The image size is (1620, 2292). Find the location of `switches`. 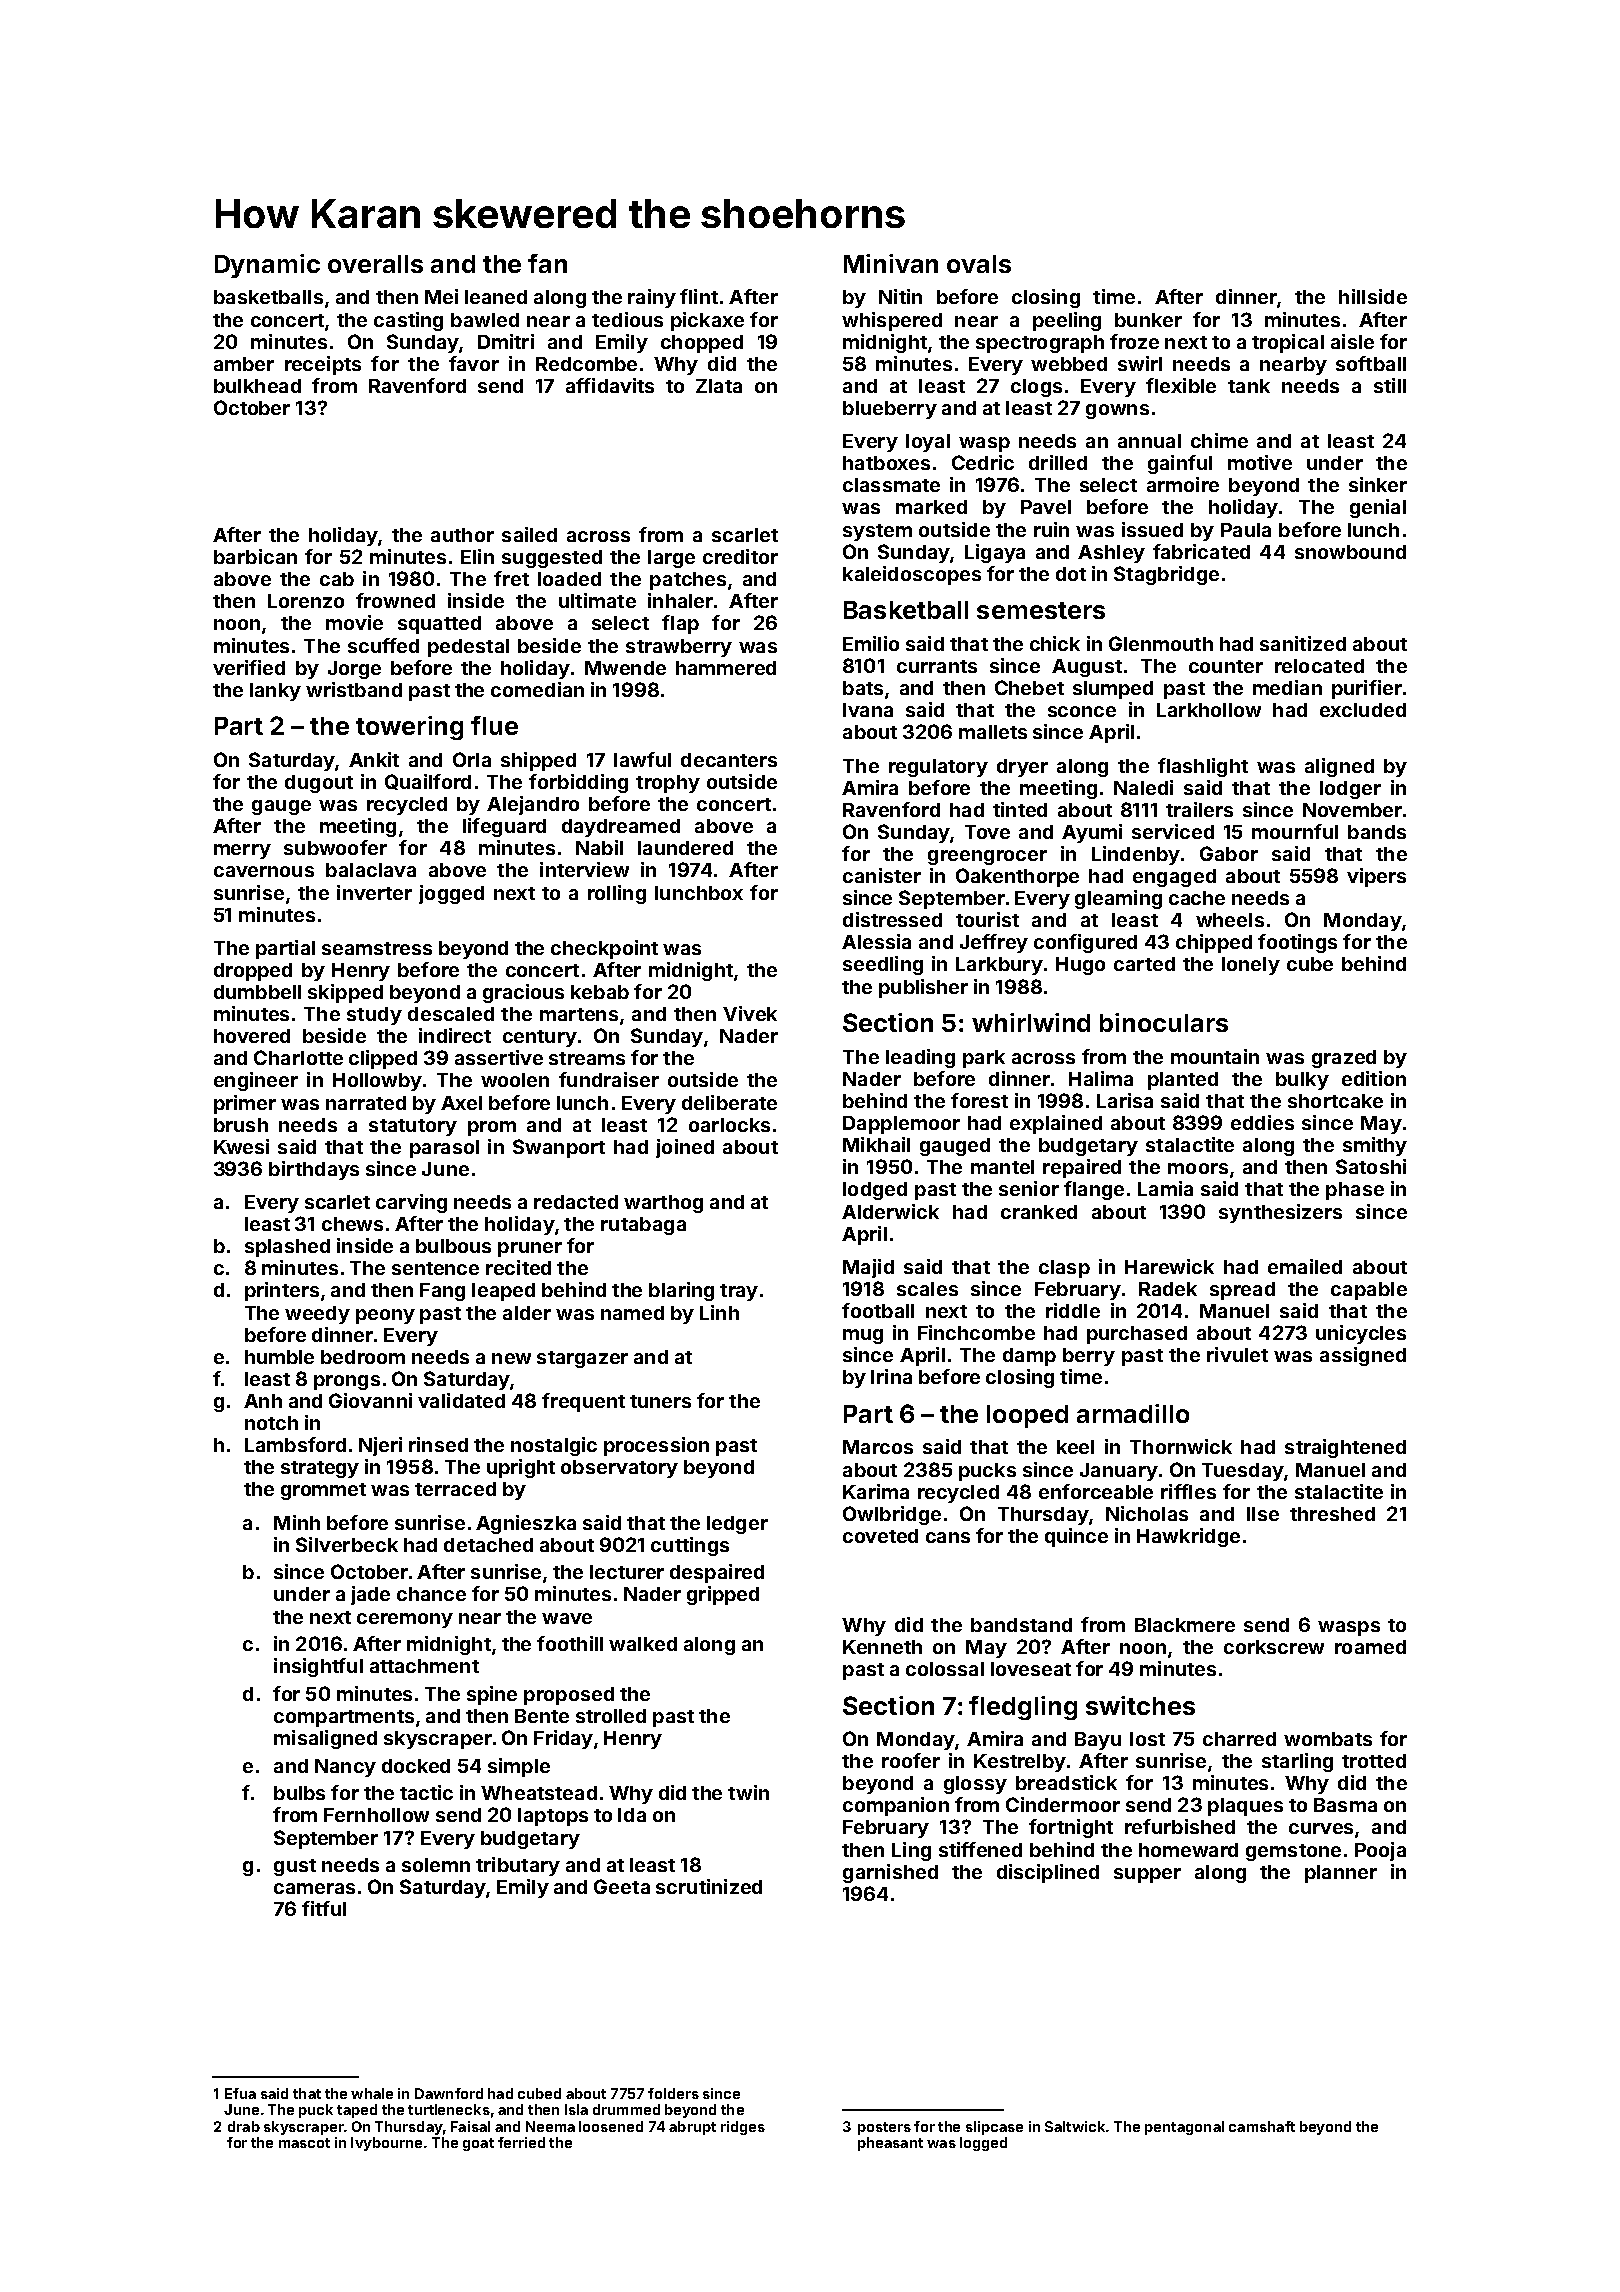

switches is located at coordinates (1140, 1705).
